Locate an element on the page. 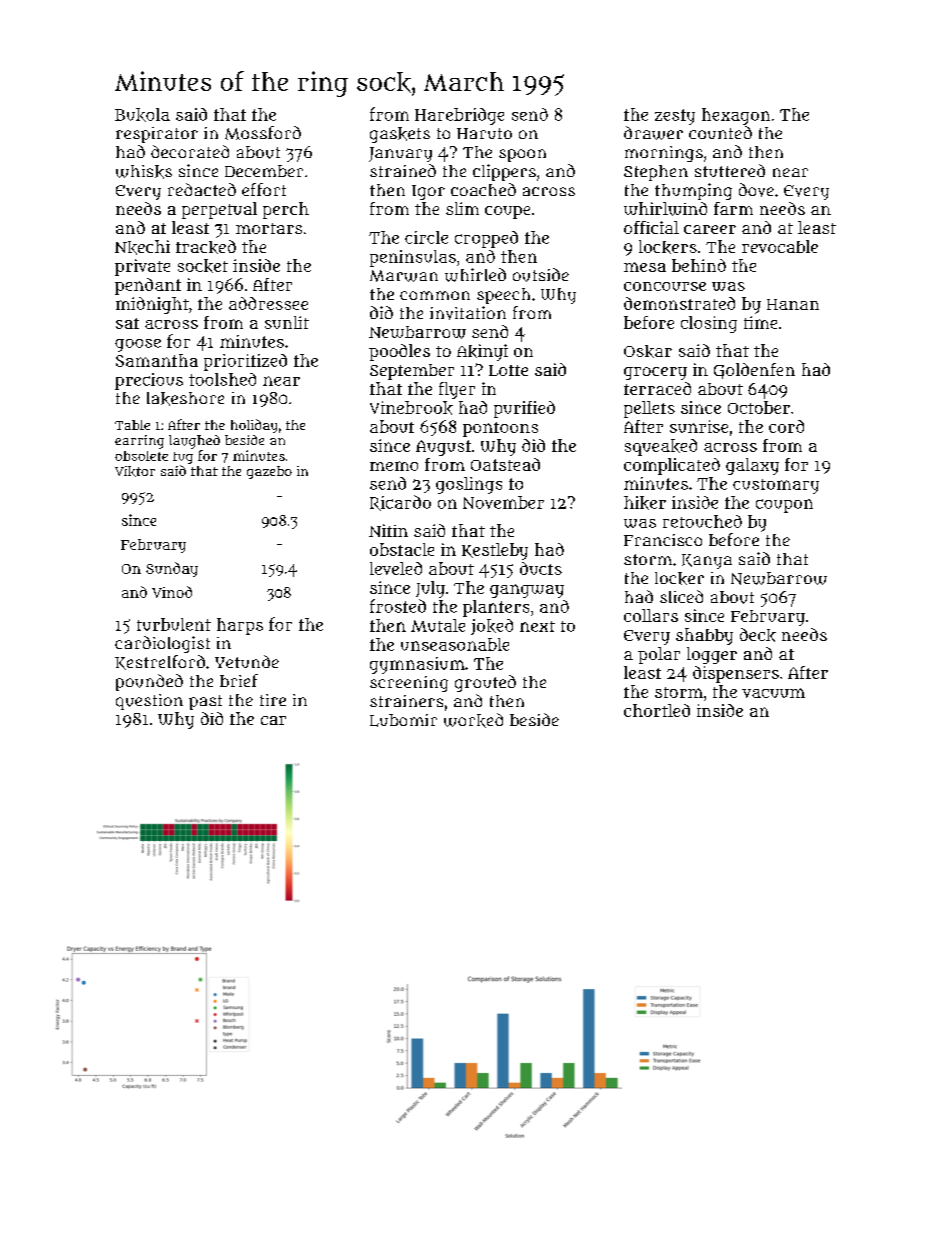 This image has width=952, height=1233. spoon is located at coordinates (522, 155).
